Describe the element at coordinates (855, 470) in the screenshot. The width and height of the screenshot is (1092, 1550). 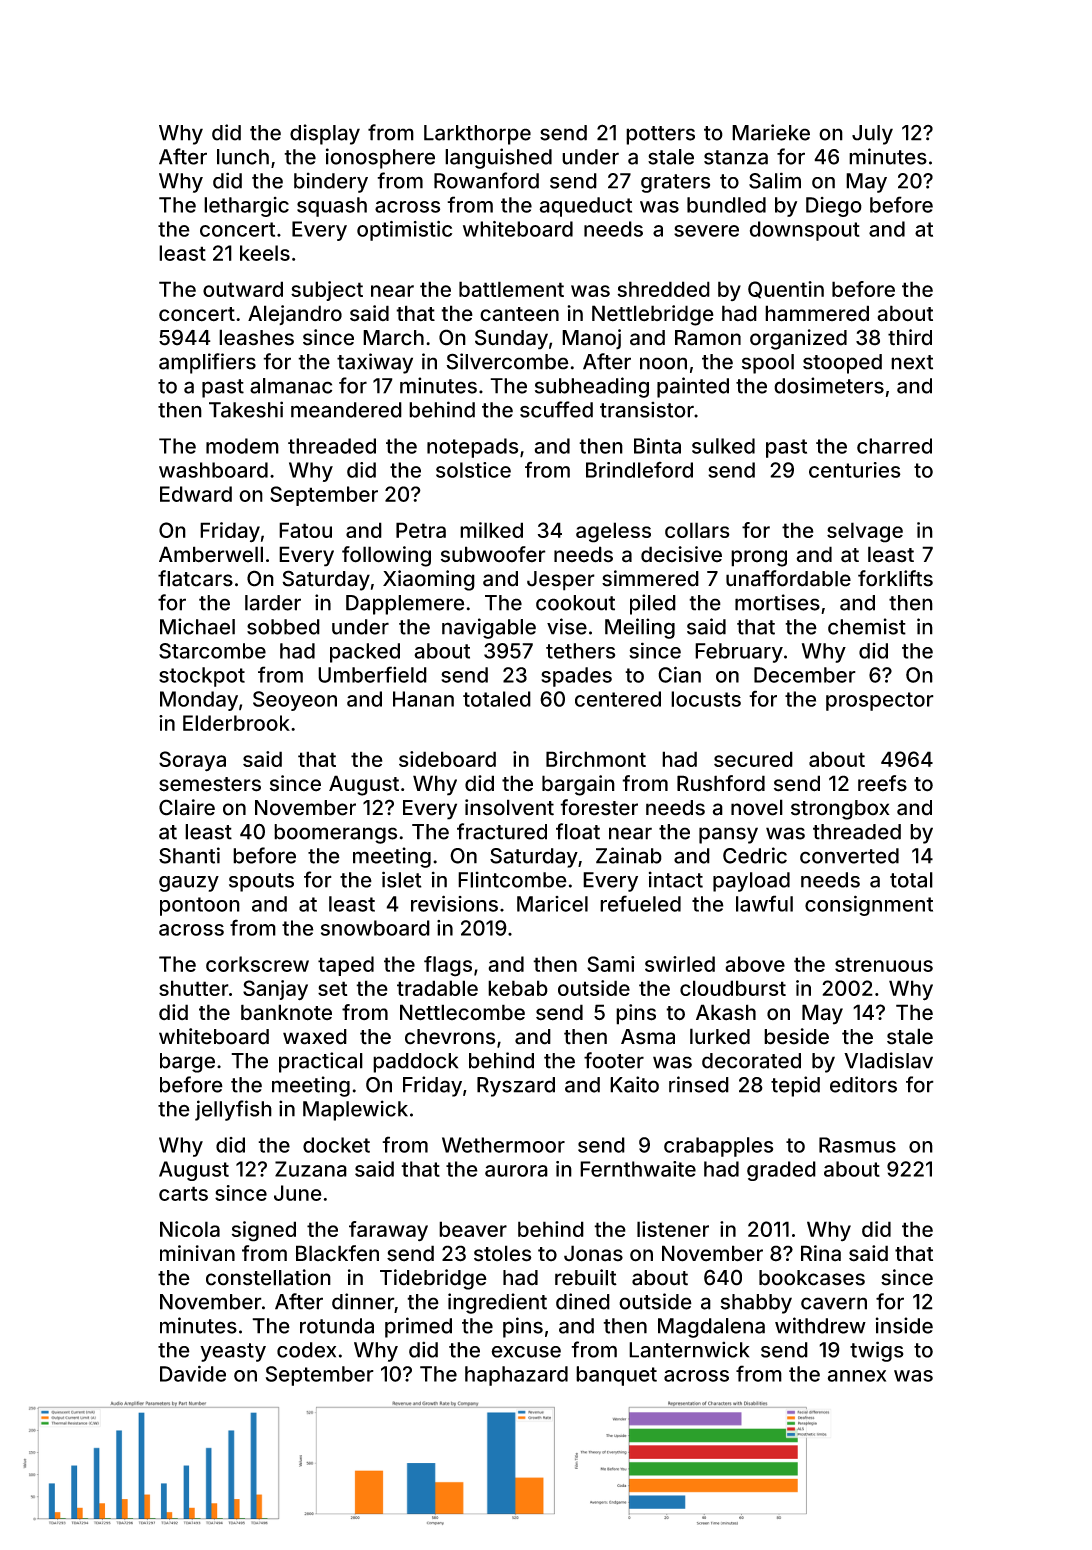
I see `centuries` at that location.
